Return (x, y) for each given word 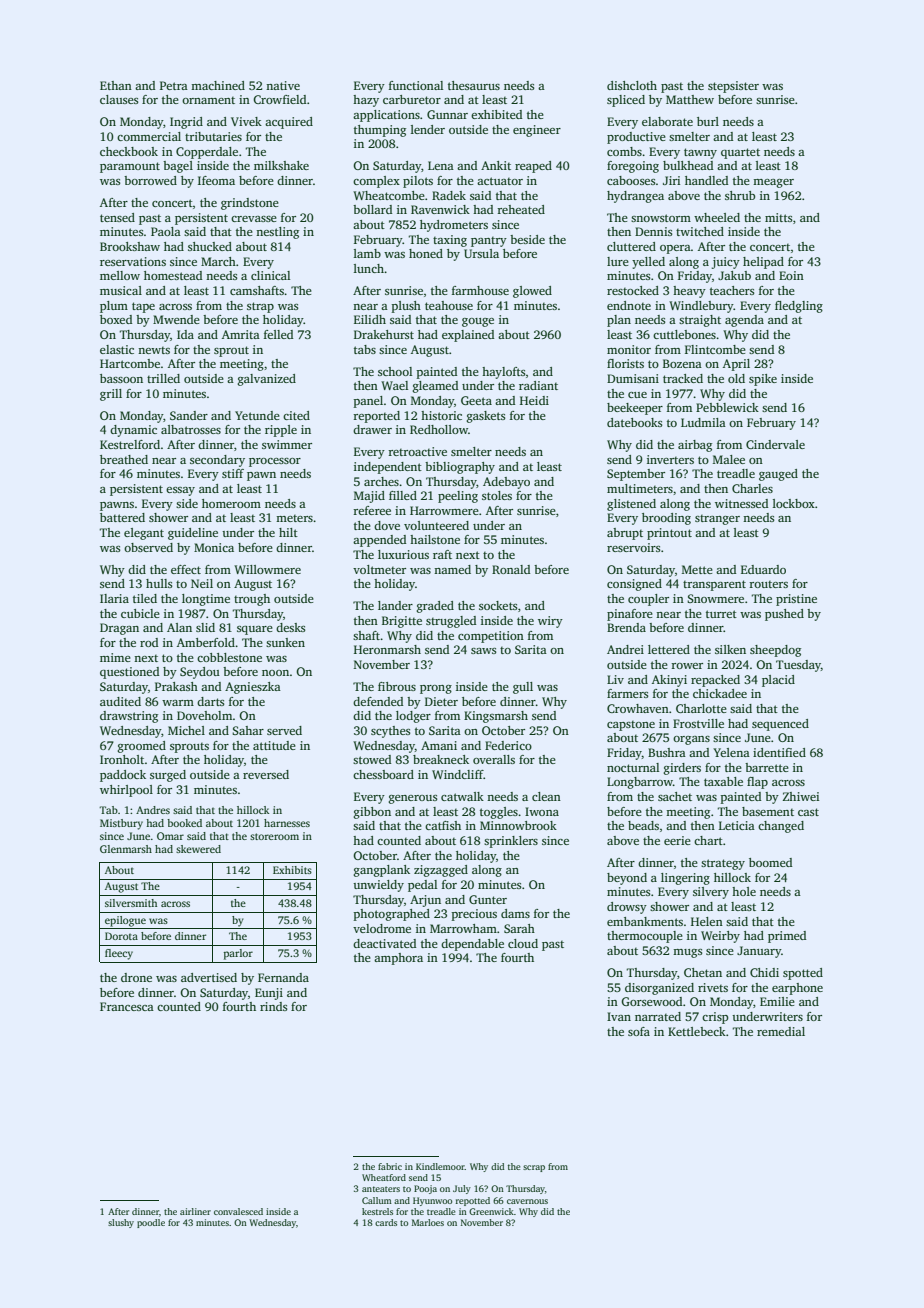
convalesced (238, 1211)
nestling (277, 233)
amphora (398, 959)
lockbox (794, 503)
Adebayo (506, 483)
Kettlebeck (697, 1031)
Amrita (241, 334)
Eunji (269, 994)
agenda (744, 321)
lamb (367, 253)
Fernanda (283, 977)
